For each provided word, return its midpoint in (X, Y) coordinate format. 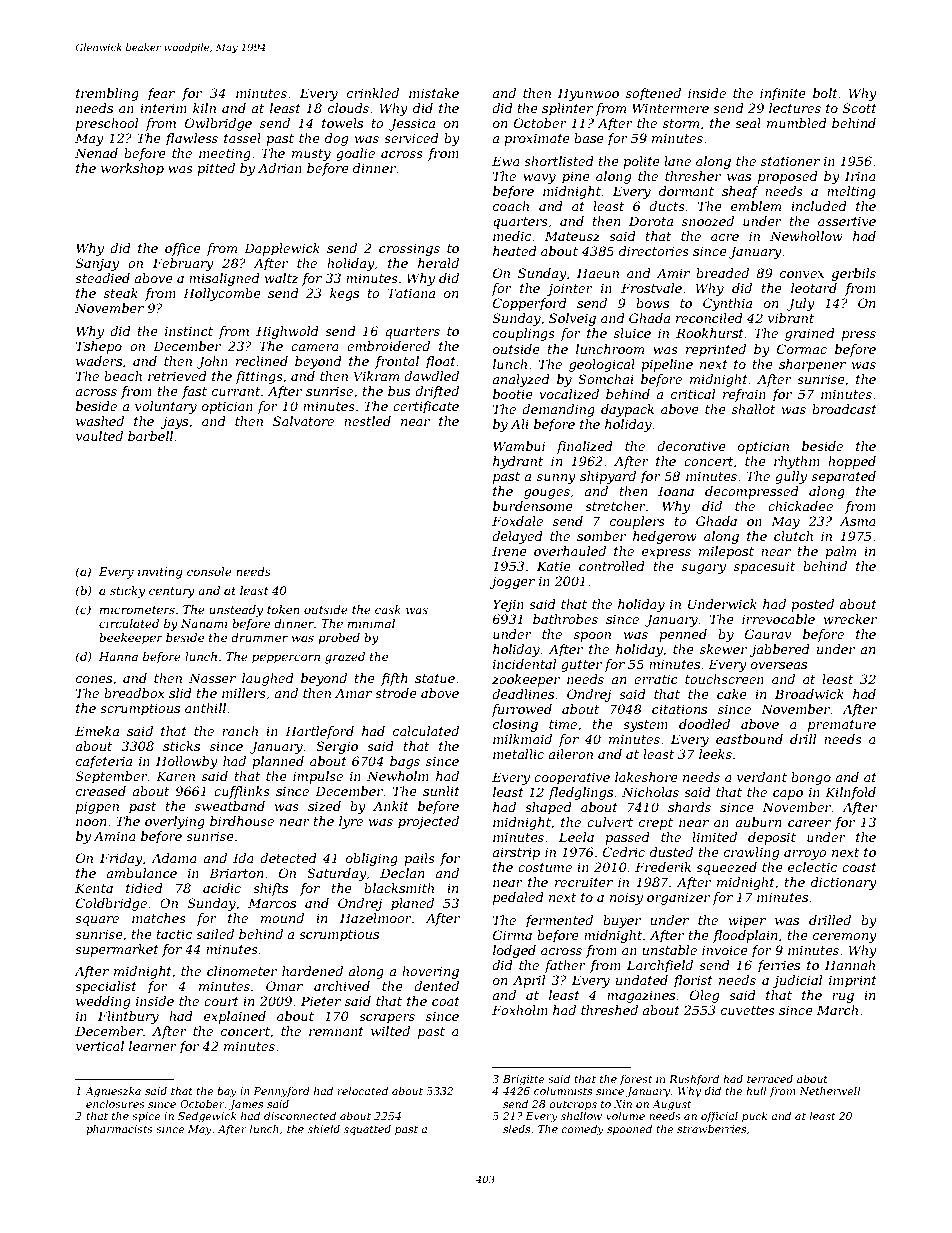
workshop (132, 169)
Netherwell (830, 1091)
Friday (121, 859)
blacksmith (399, 888)
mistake (434, 93)
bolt (825, 93)
